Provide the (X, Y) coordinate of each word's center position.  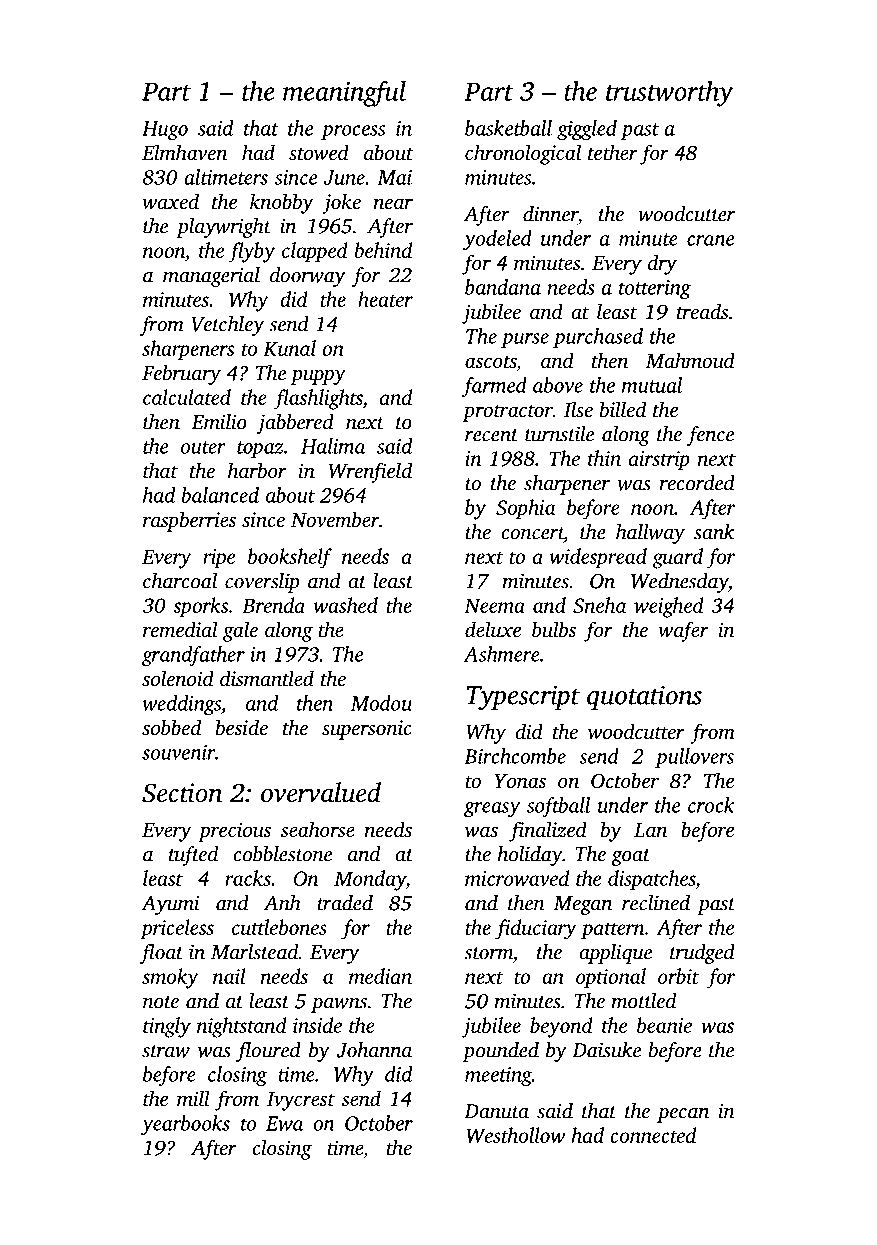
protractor (508, 413)
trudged (702, 954)
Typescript (523, 698)
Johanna (374, 1050)
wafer (684, 631)
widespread (598, 558)
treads (702, 311)
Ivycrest (301, 1101)
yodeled (497, 240)
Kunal (289, 348)
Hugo (165, 130)
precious (234, 832)
